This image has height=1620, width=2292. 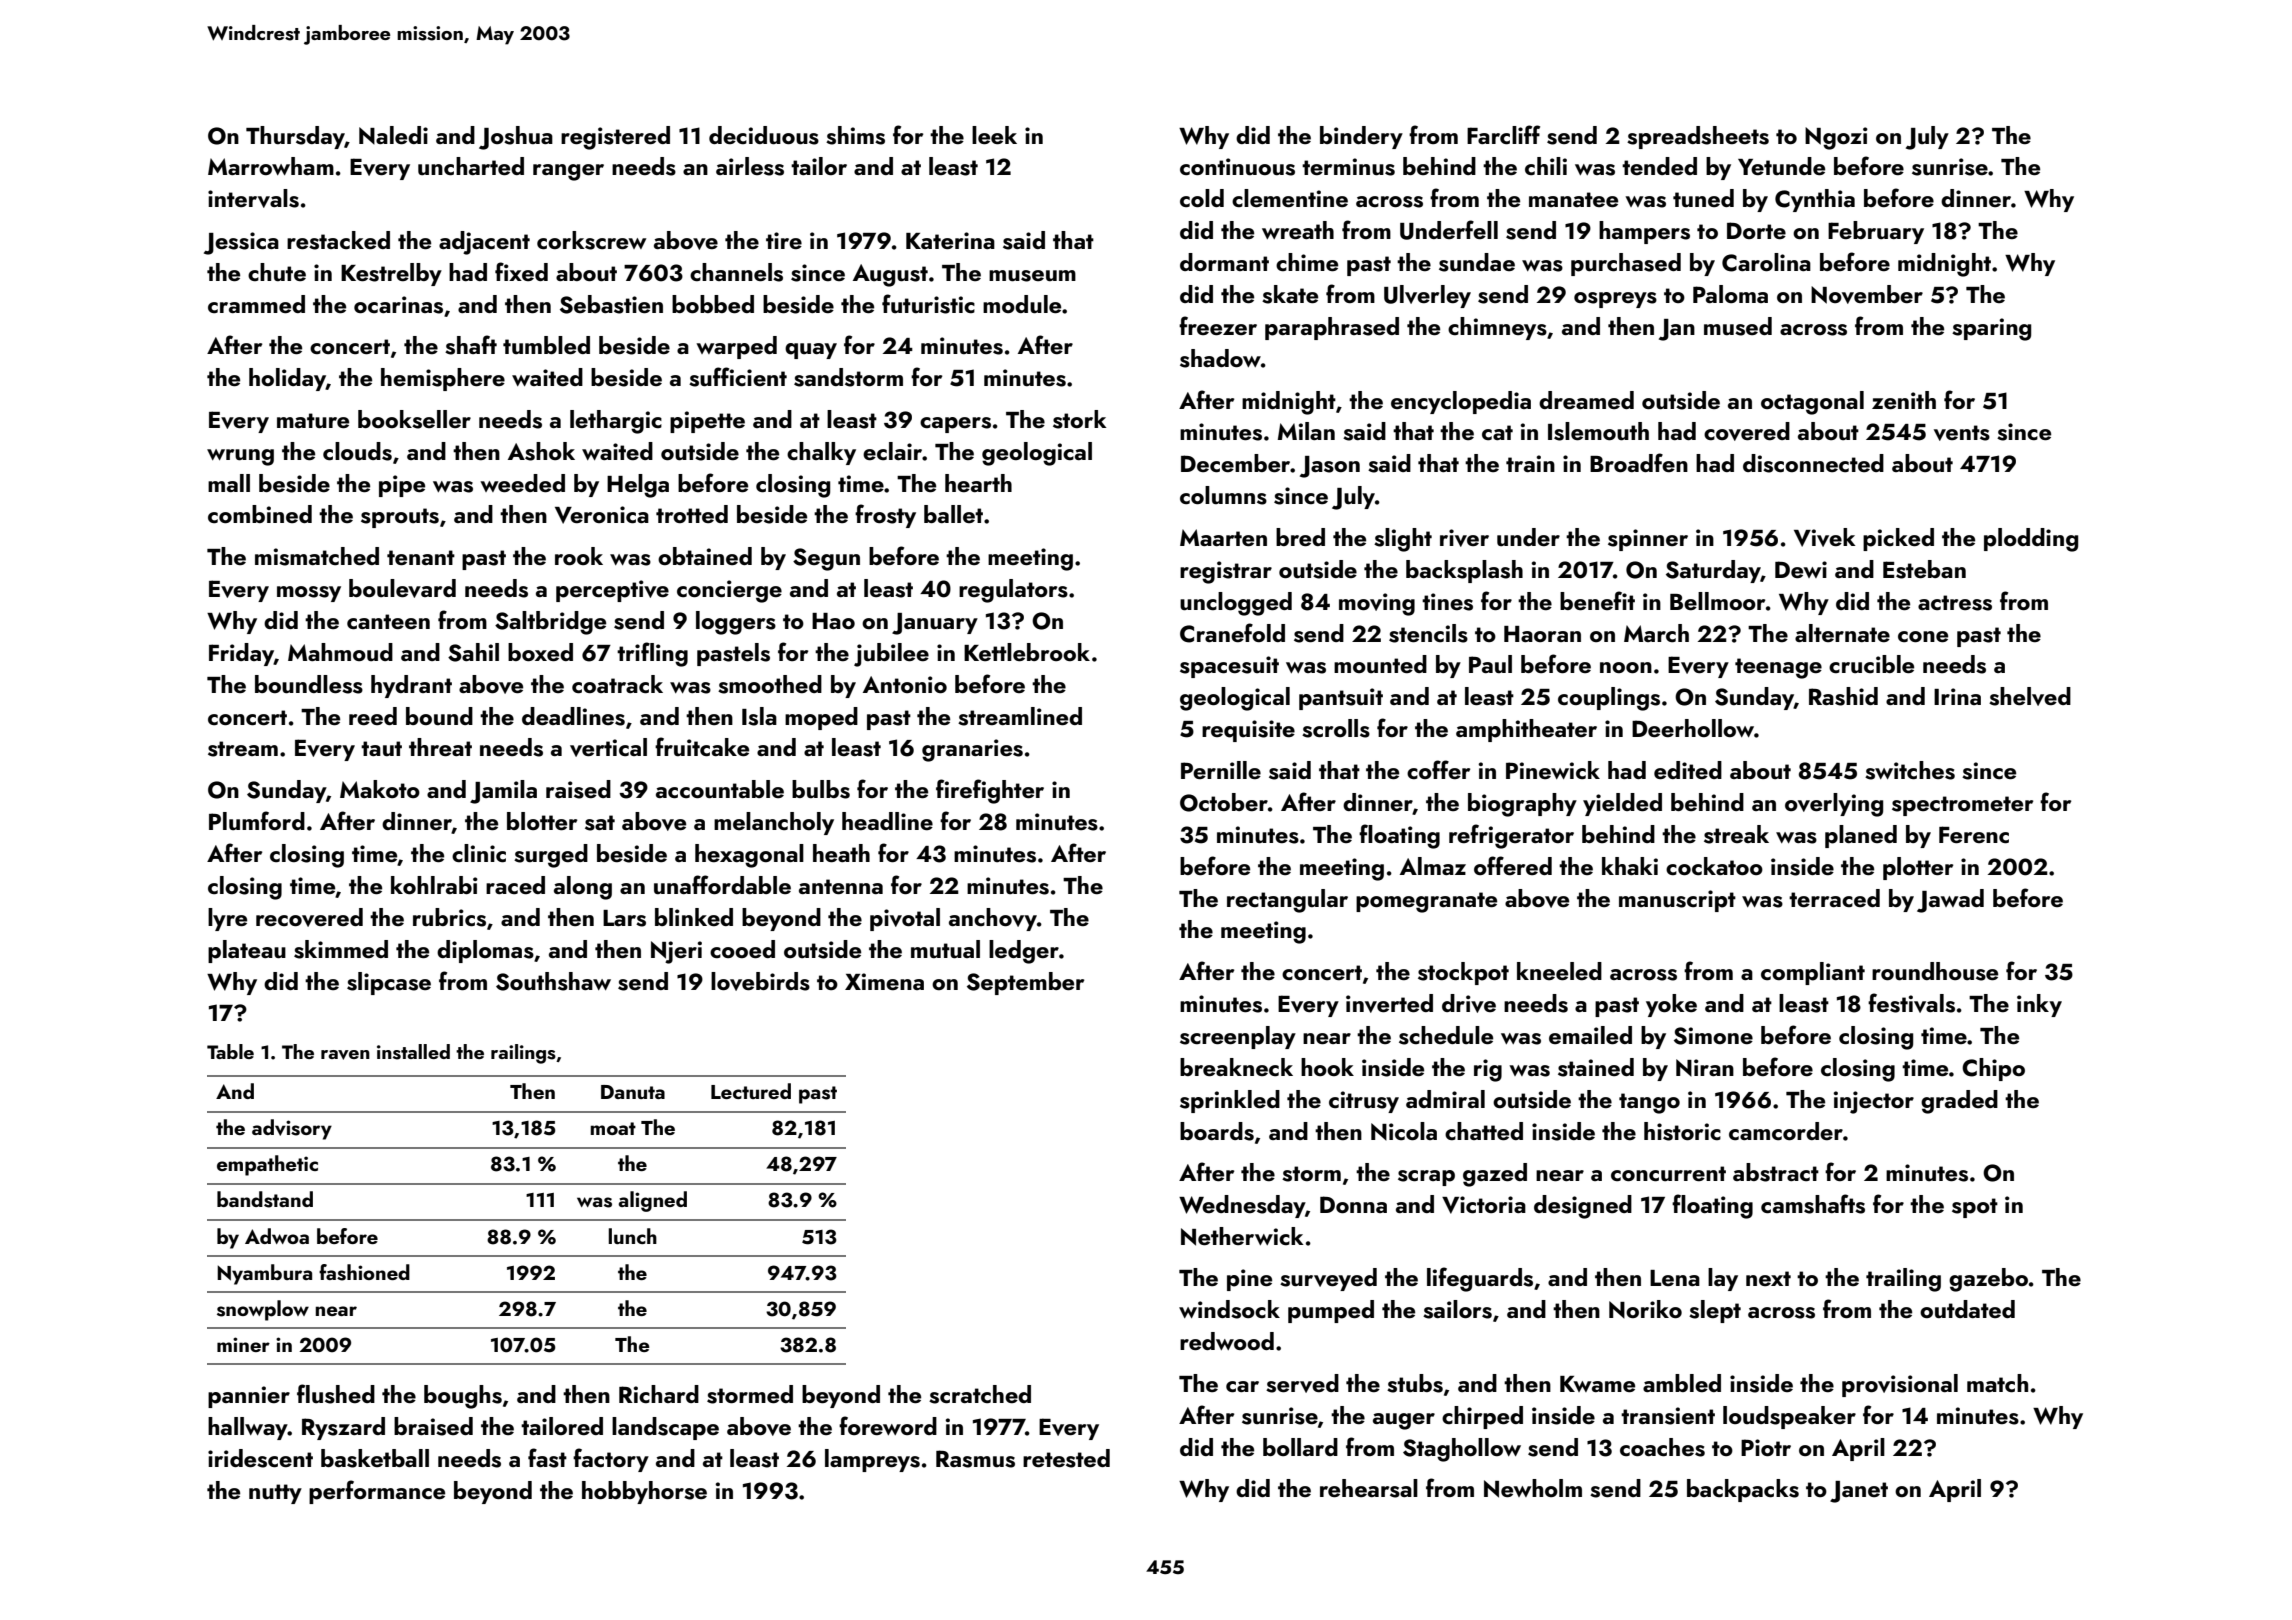 What do you see at coordinates (1235, 463) in the image?
I see `December` at bounding box center [1235, 463].
